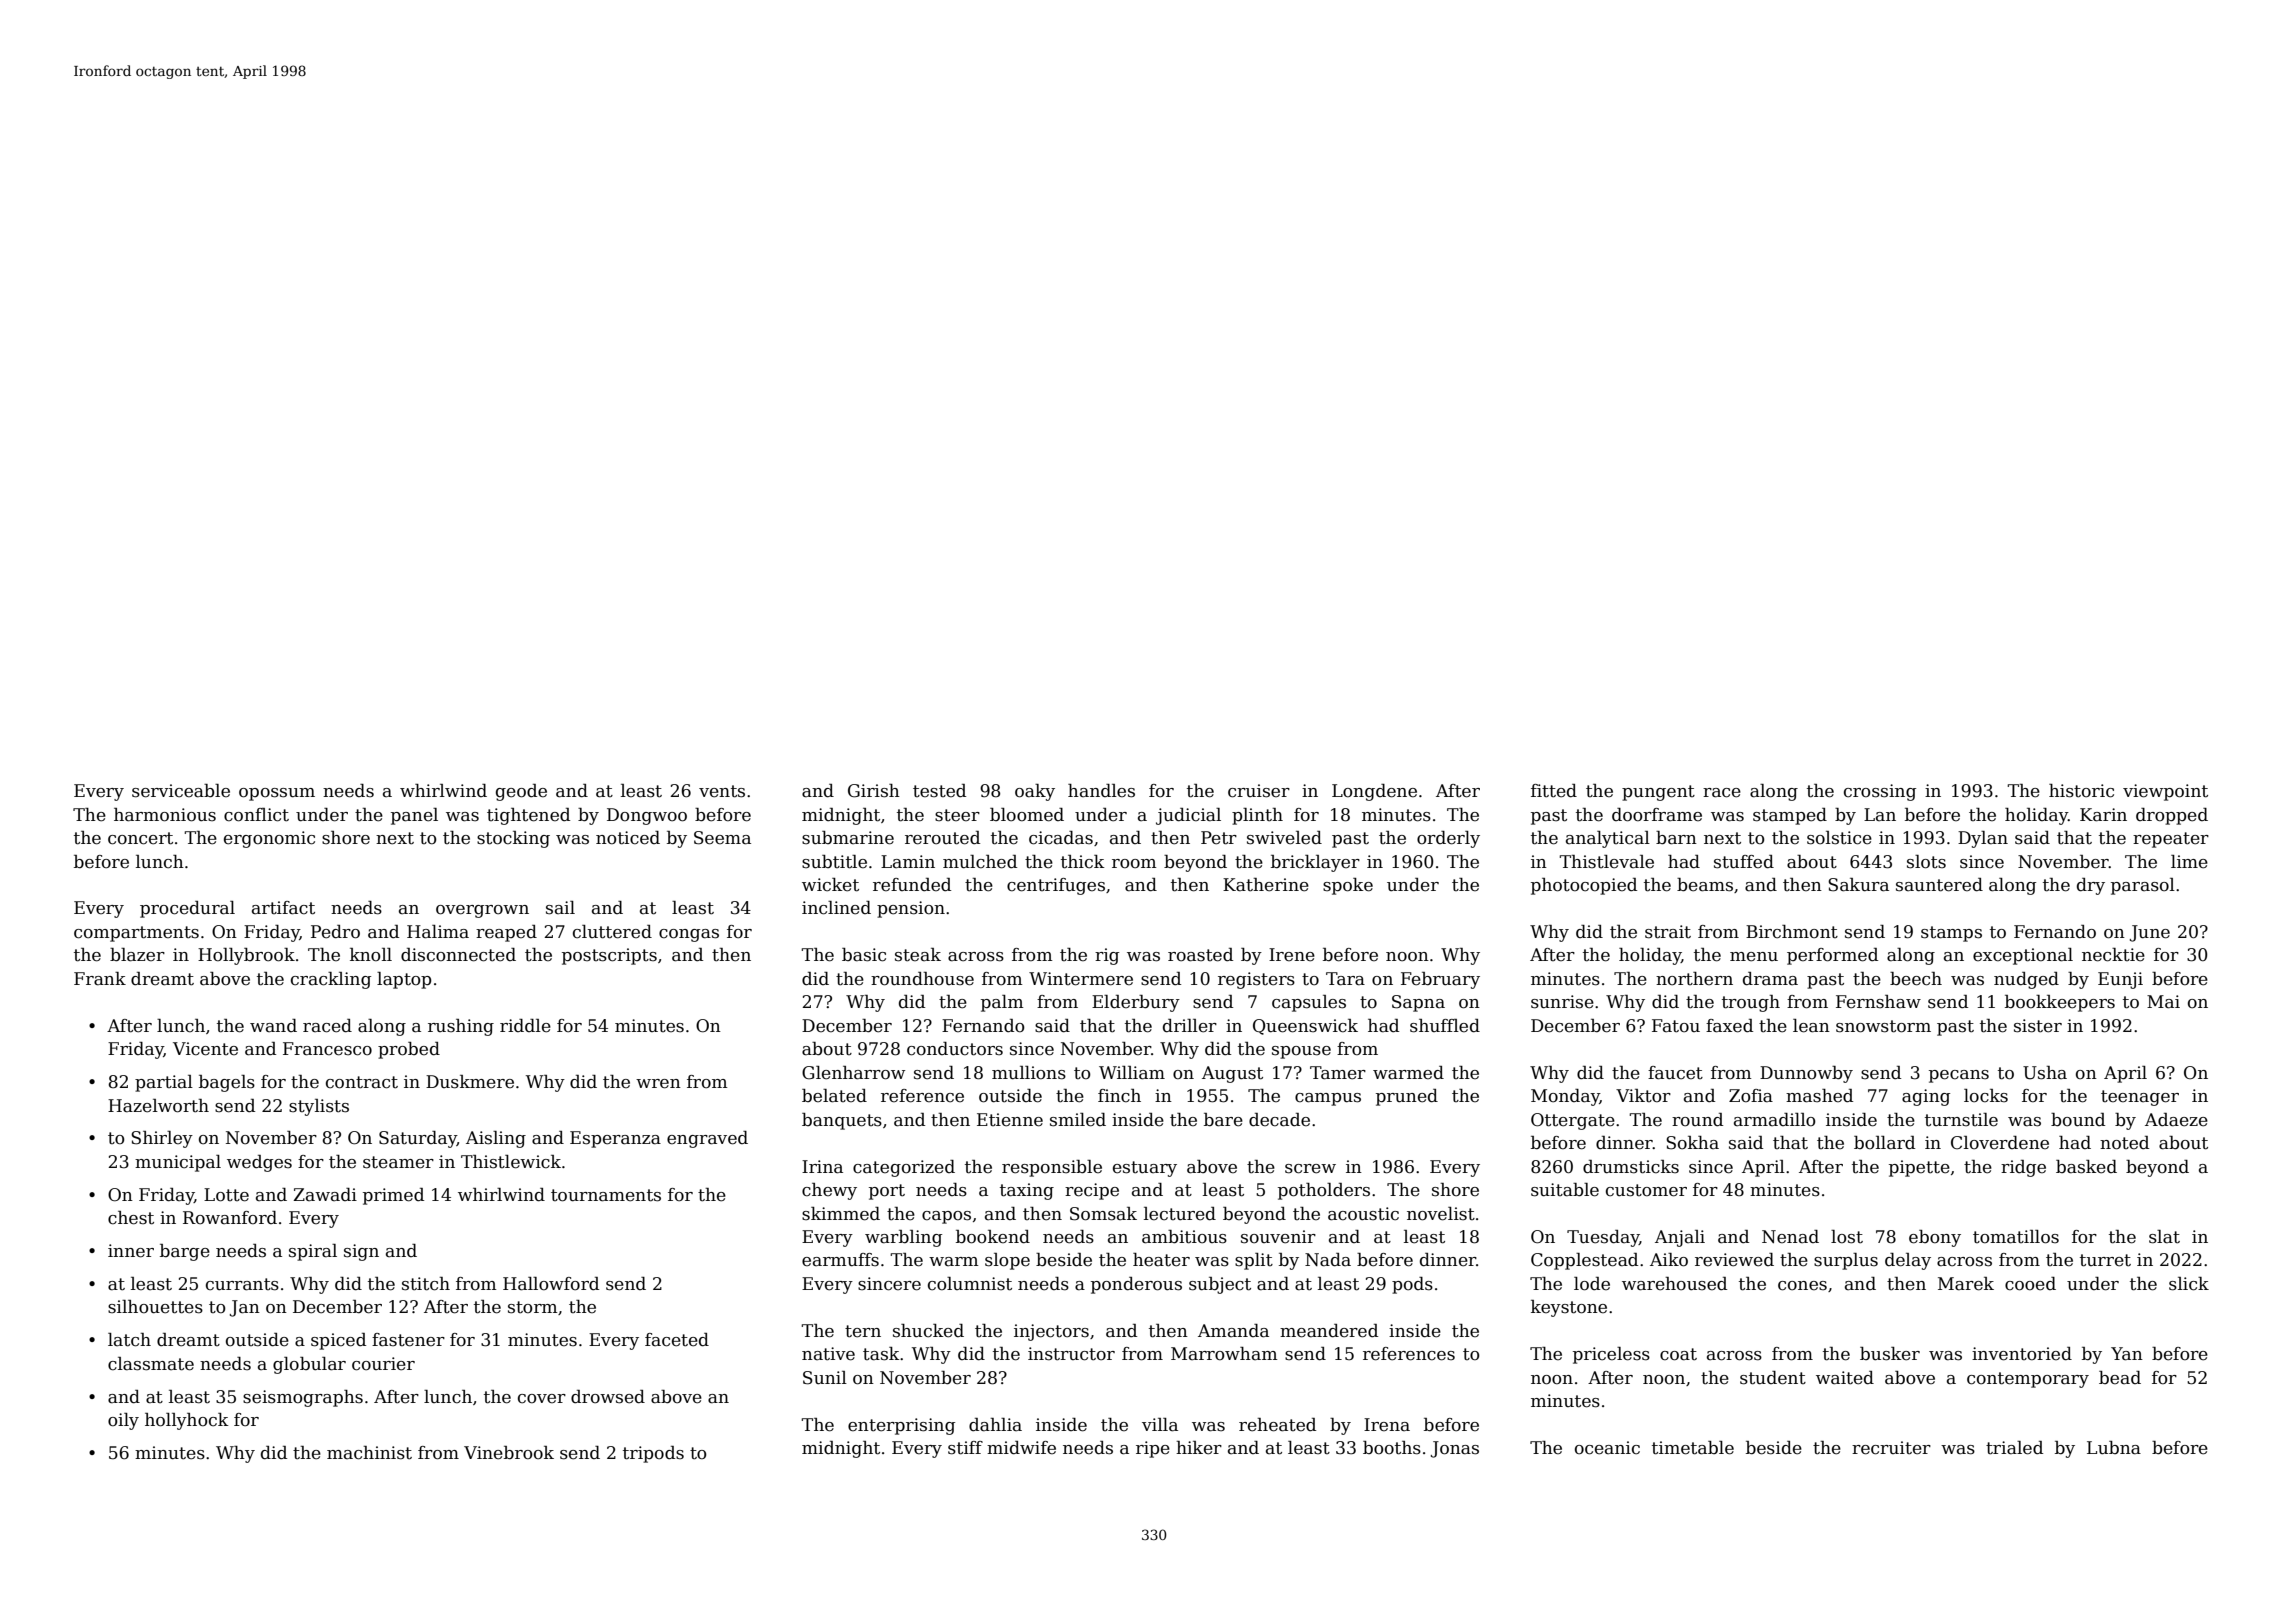 Image resolution: width=2282 pixels, height=1614 pixels. Describe the element at coordinates (1374, 792) in the image. I see `Longdene` at that location.
